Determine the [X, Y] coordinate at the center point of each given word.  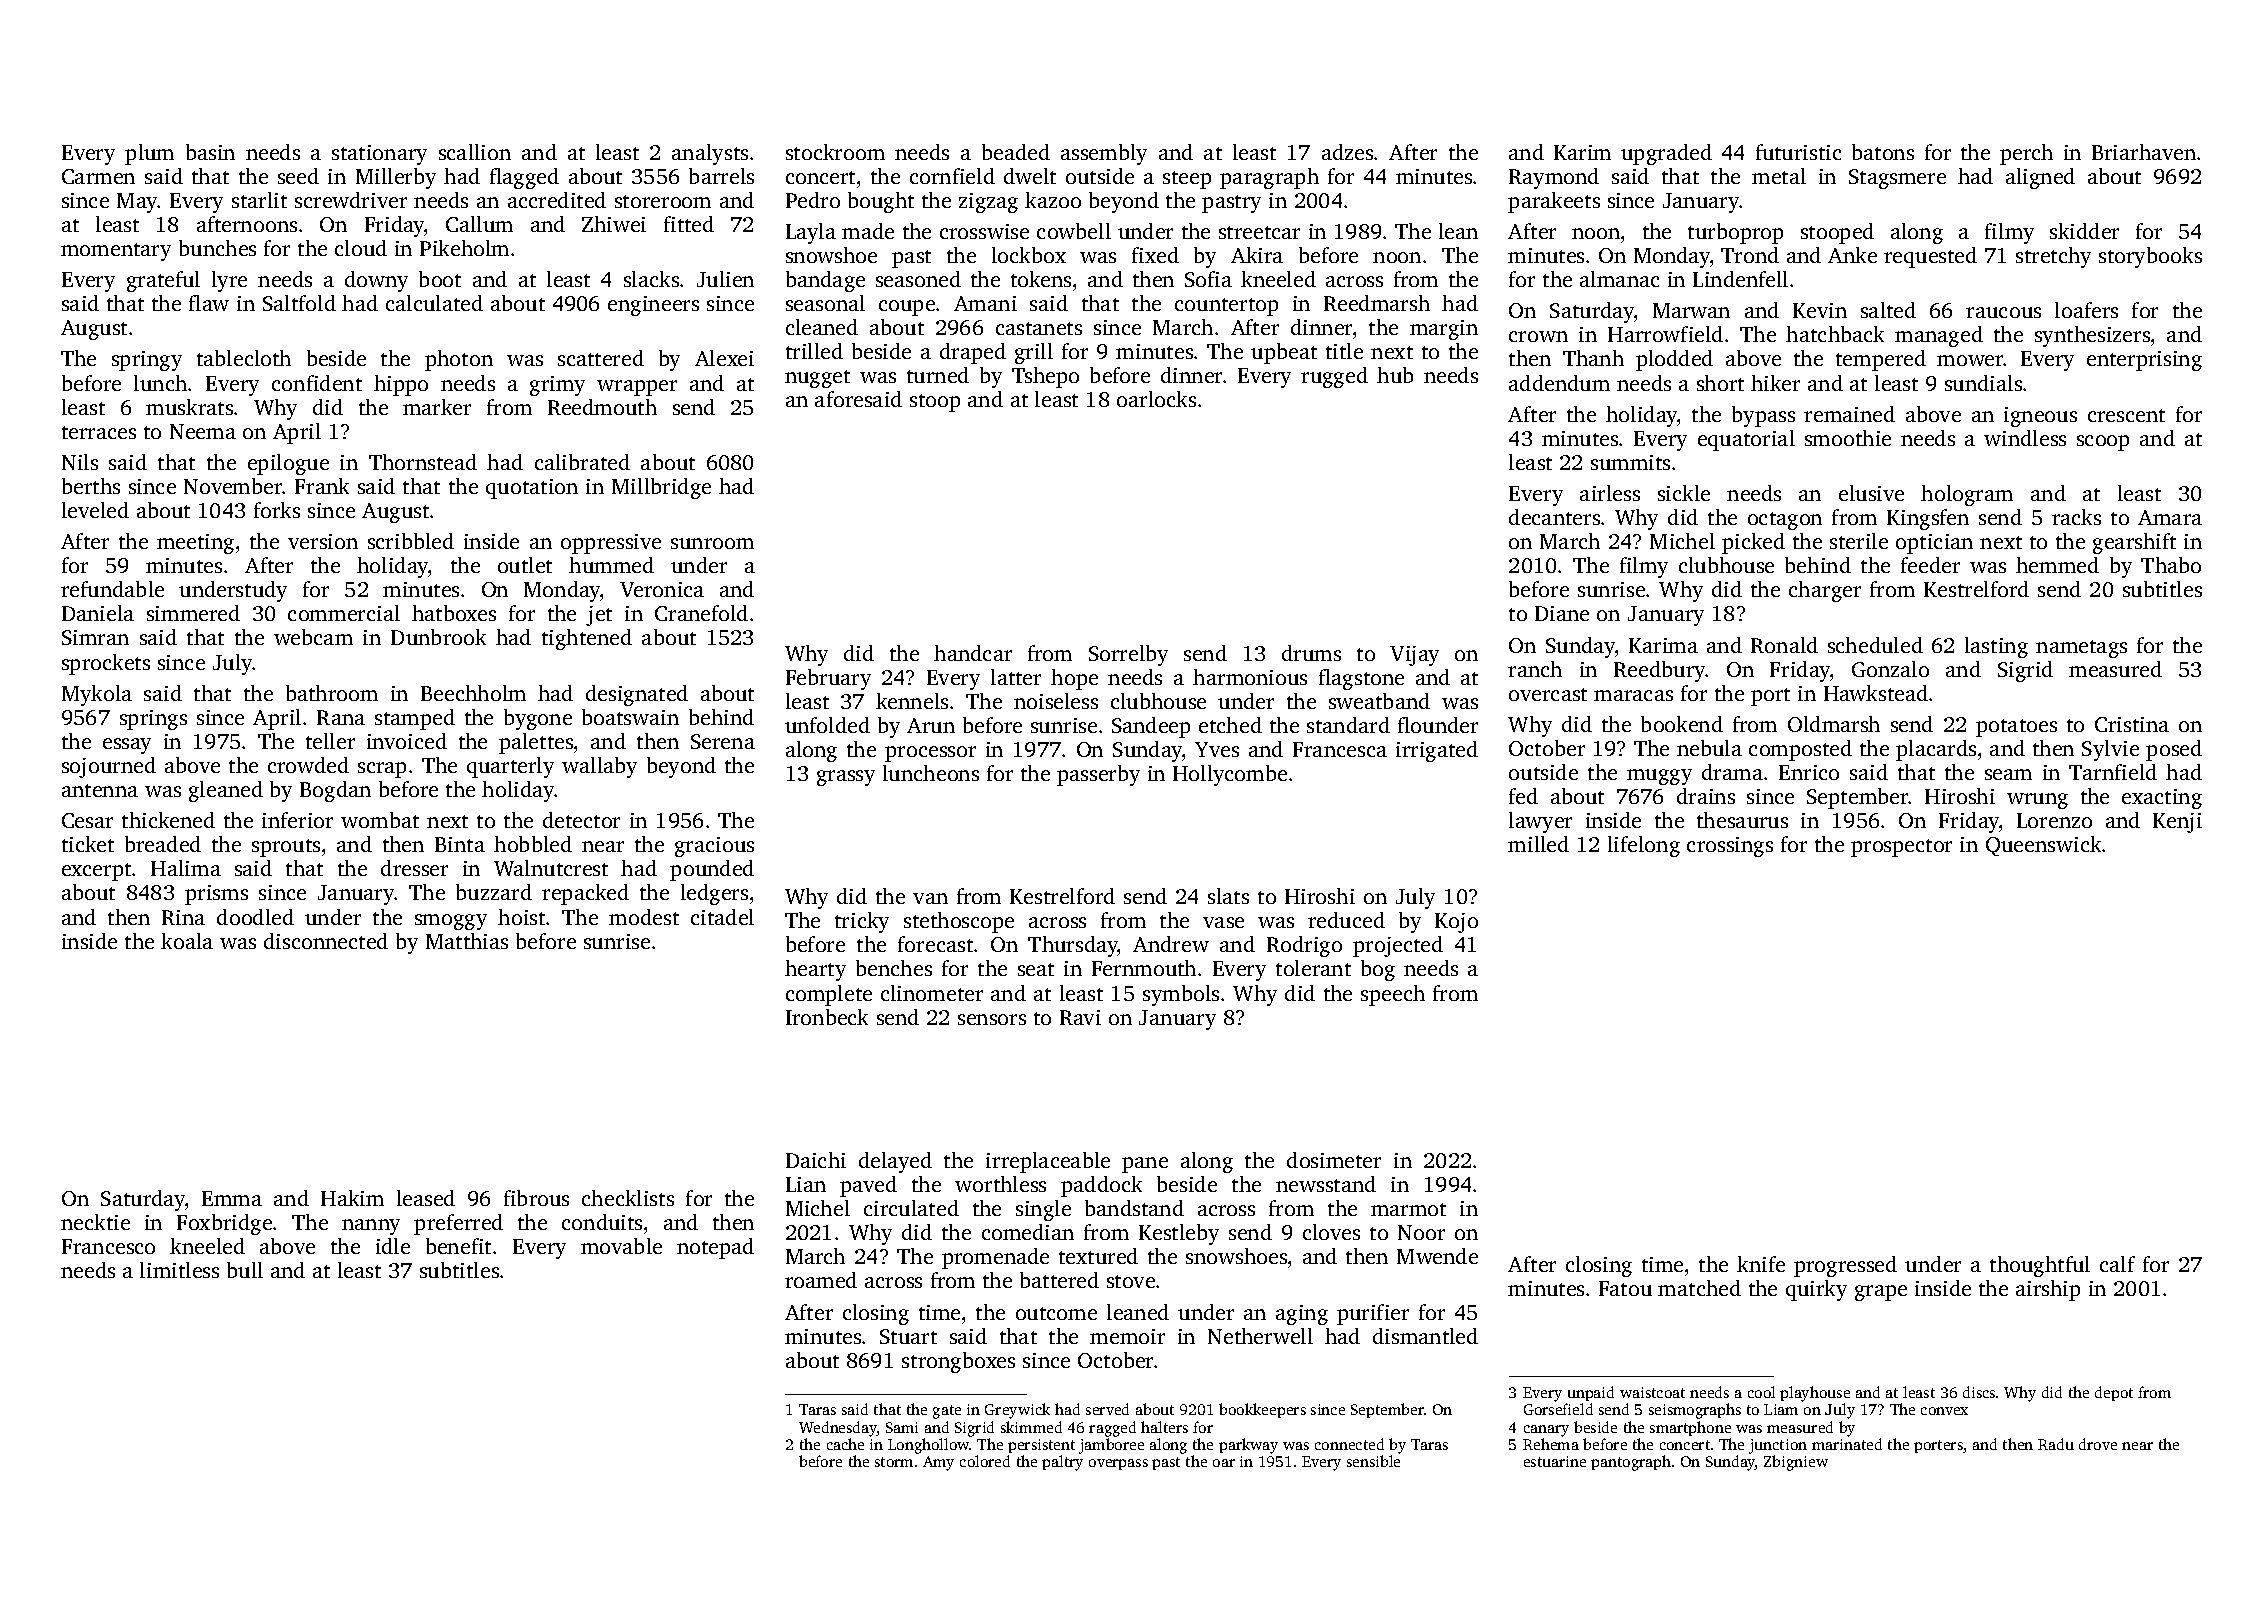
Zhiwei [614, 224]
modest [644, 917]
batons [1883, 152]
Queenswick [2043, 846]
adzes [1347, 152]
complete [829, 995]
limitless [179, 1270]
